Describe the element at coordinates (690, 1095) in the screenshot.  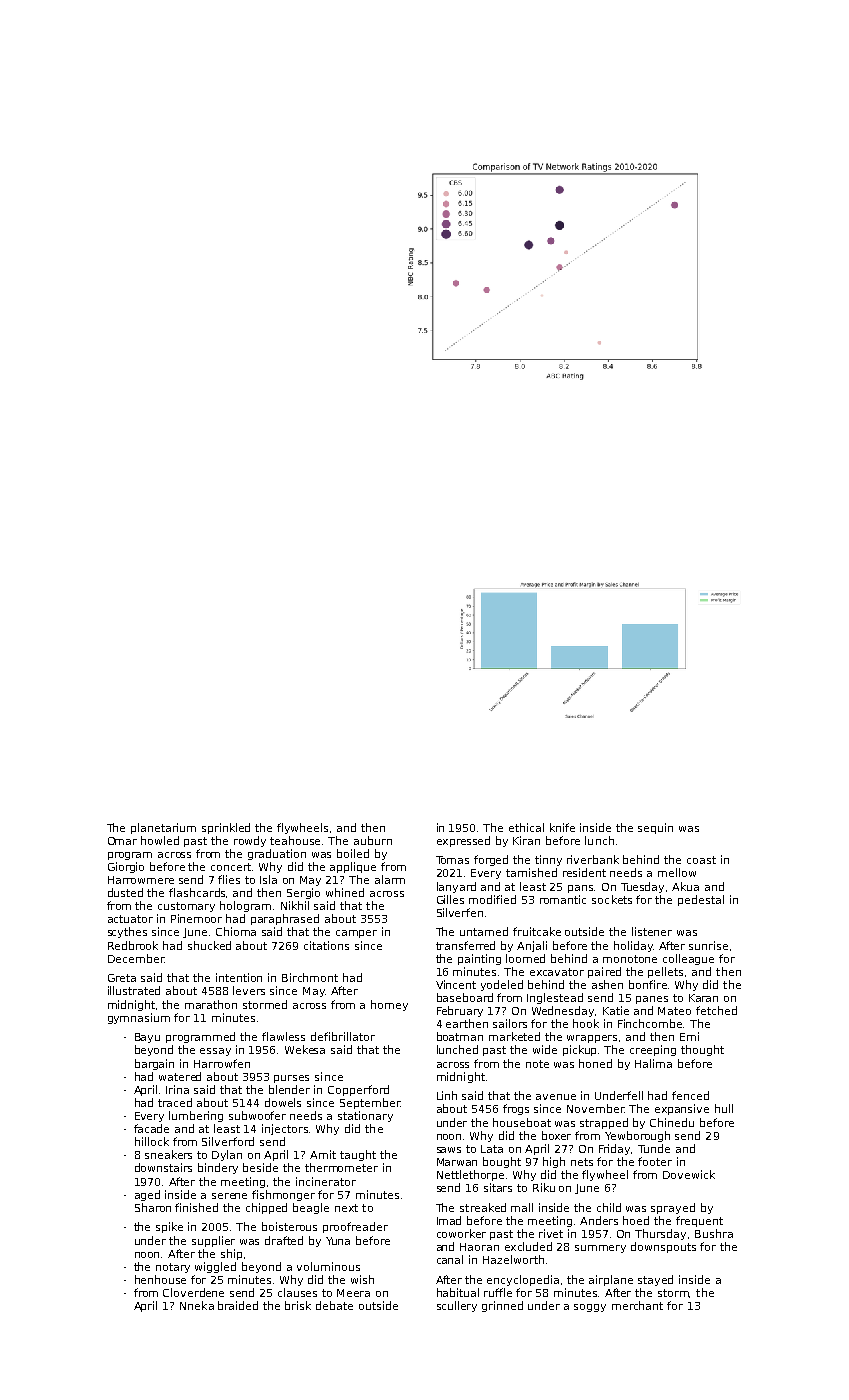
I see `fenced` at that location.
